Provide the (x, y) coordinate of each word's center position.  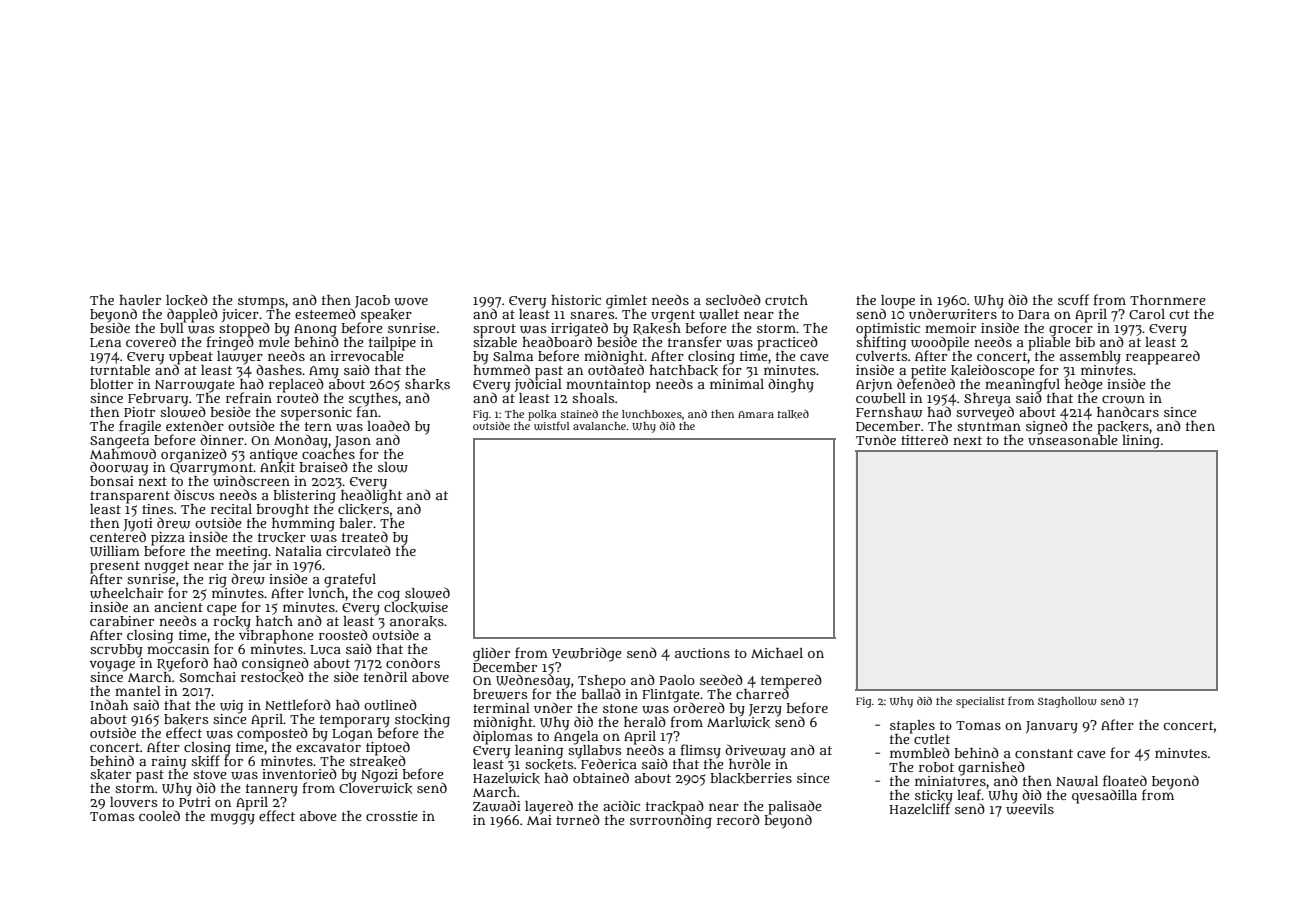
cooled (159, 815)
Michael (777, 653)
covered (151, 341)
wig (231, 706)
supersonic (316, 413)
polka (542, 415)
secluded (733, 299)
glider (491, 654)
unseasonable (1073, 439)
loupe (898, 301)
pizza (168, 539)
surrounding (671, 821)
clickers (363, 509)
